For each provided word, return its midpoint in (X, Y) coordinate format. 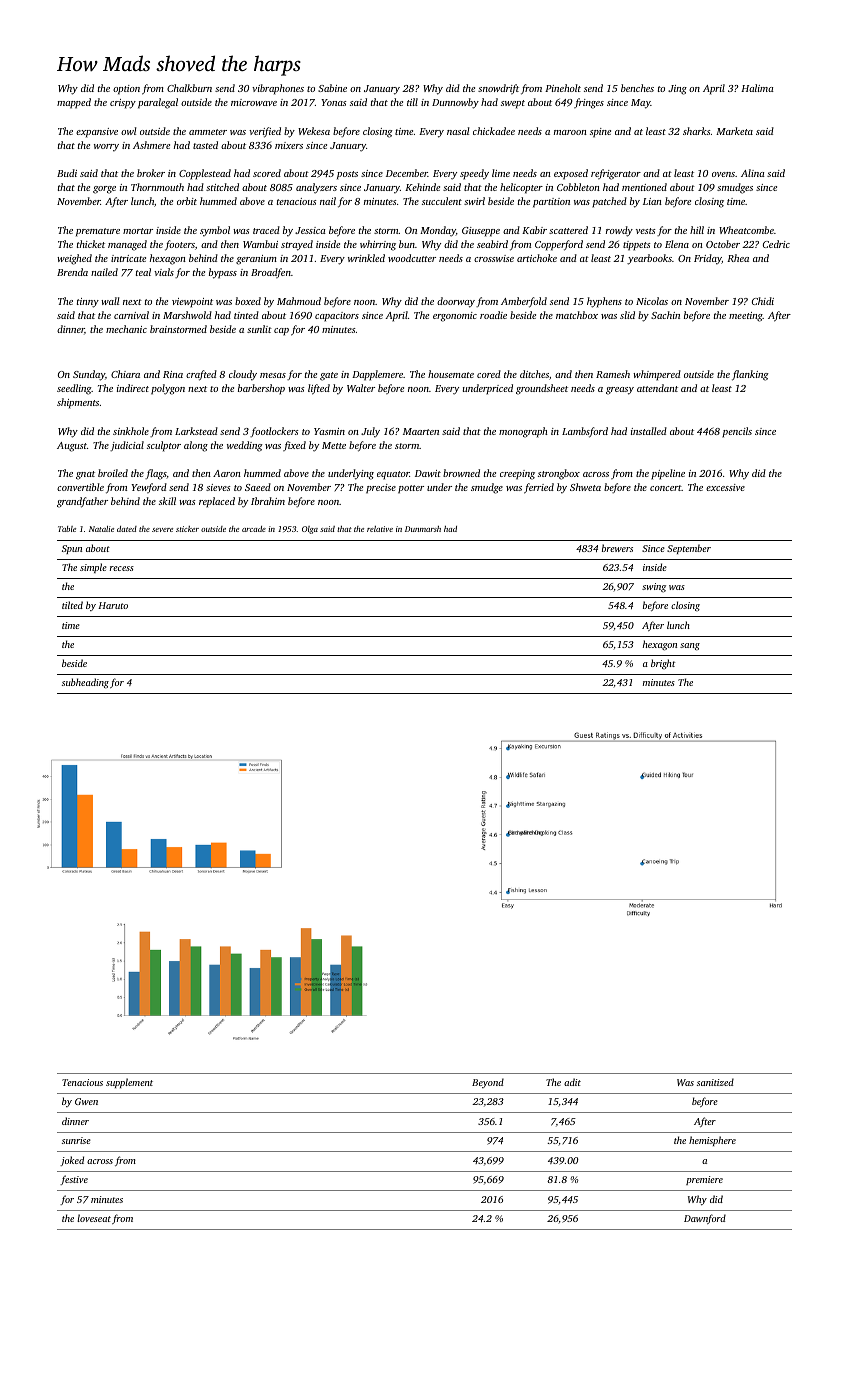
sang (690, 647)
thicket (91, 244)
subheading (85, 683)
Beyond (488, 1083)
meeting (746, 317)
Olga (310, 530)
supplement (129, 1083)
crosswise (494, 258)
